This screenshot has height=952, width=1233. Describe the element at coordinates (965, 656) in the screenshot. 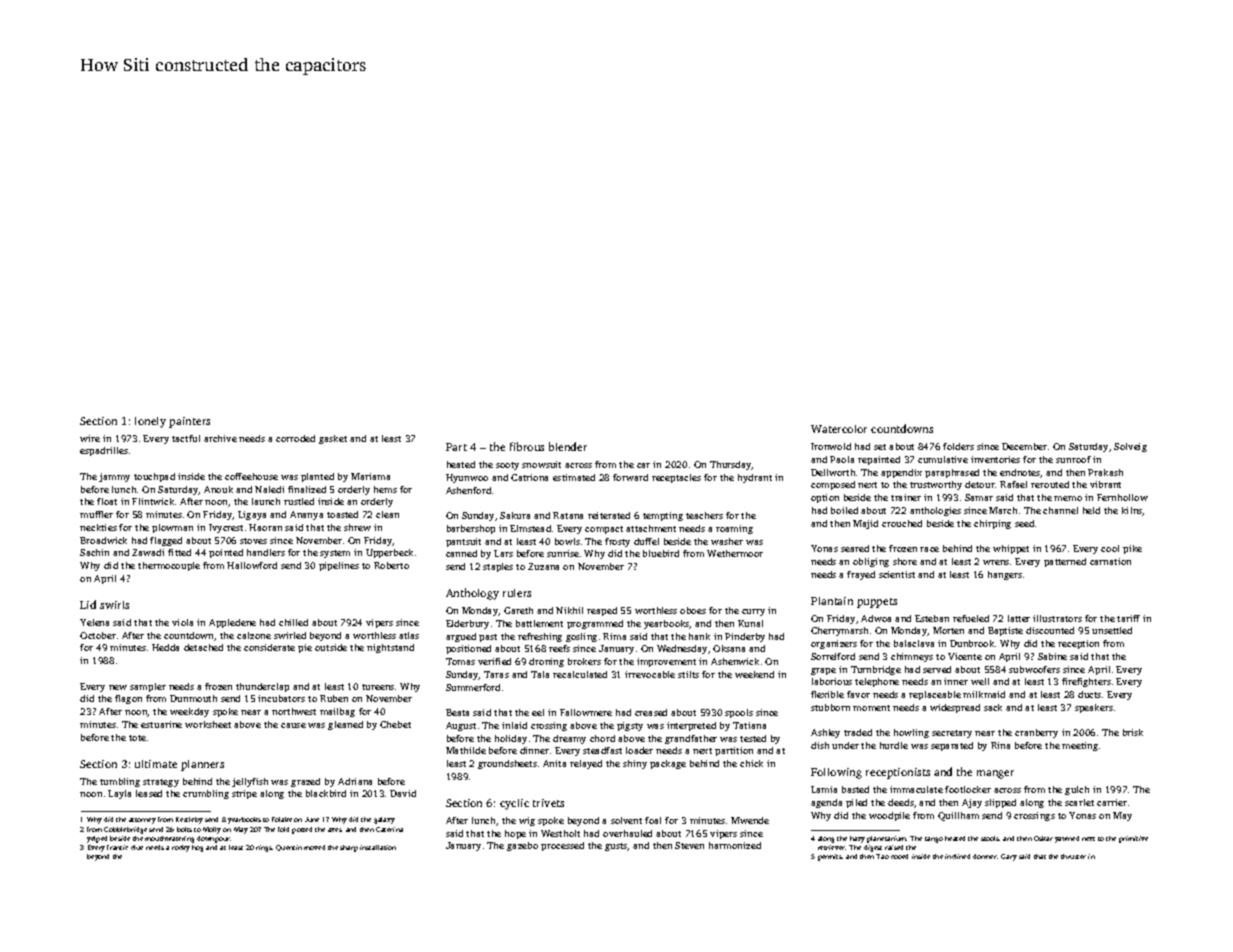

I see `Vicente` at that location.
